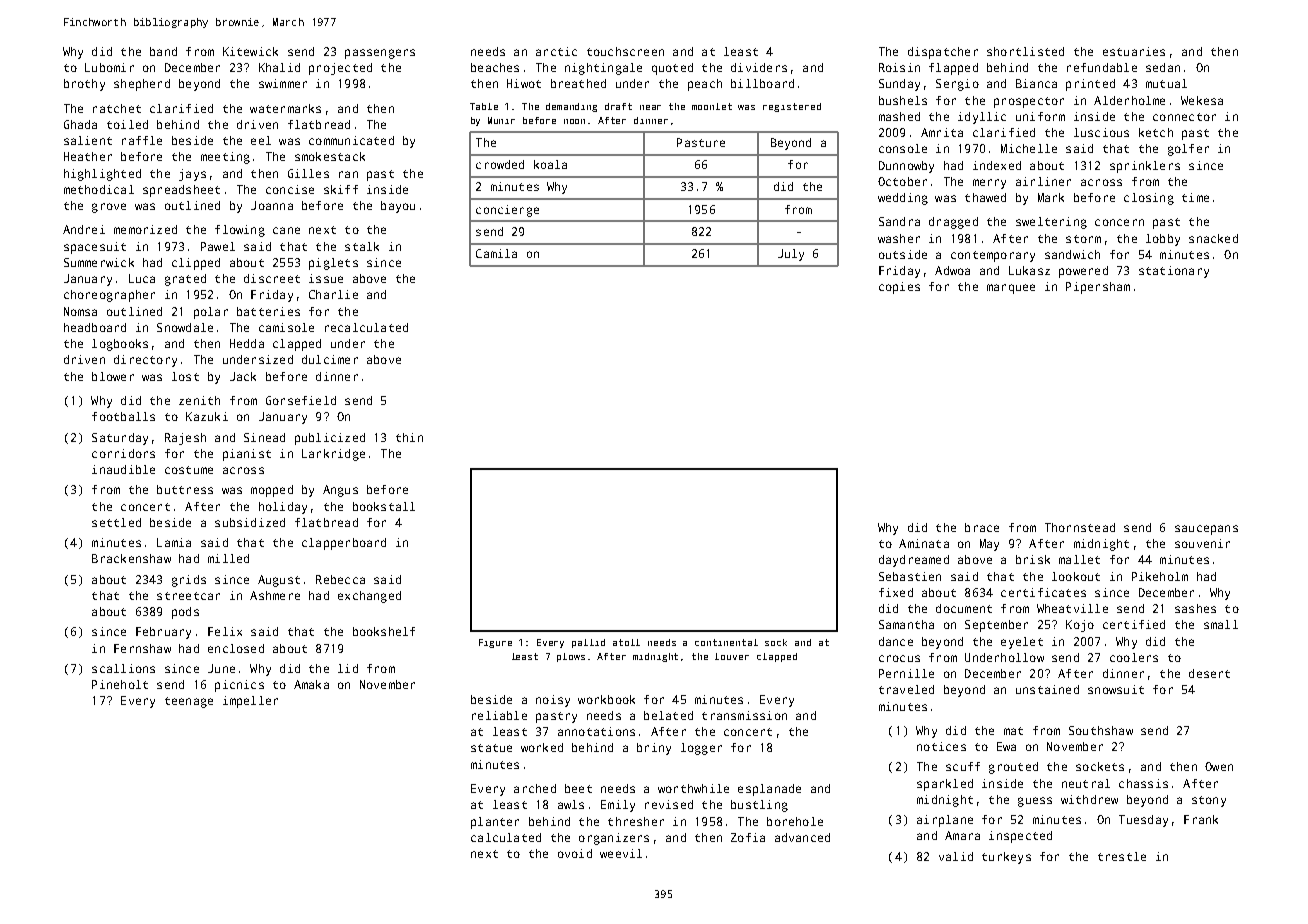  Describe the element at coordinates (495, 823) in the screenshot. I see `planter` at that location.
